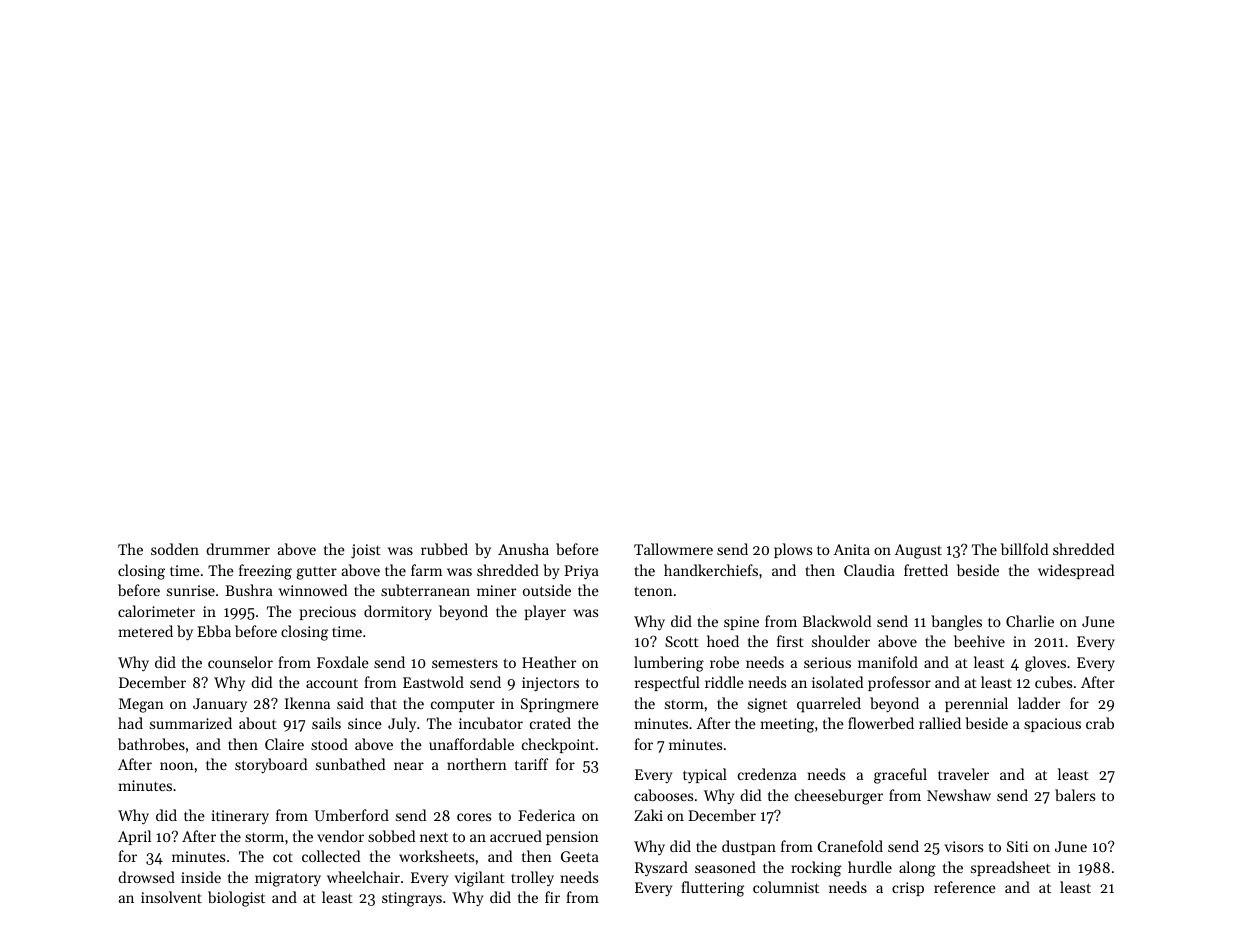  Describe the element at coordinates (271, 765) in the page. I see `storyboard` at that location.
